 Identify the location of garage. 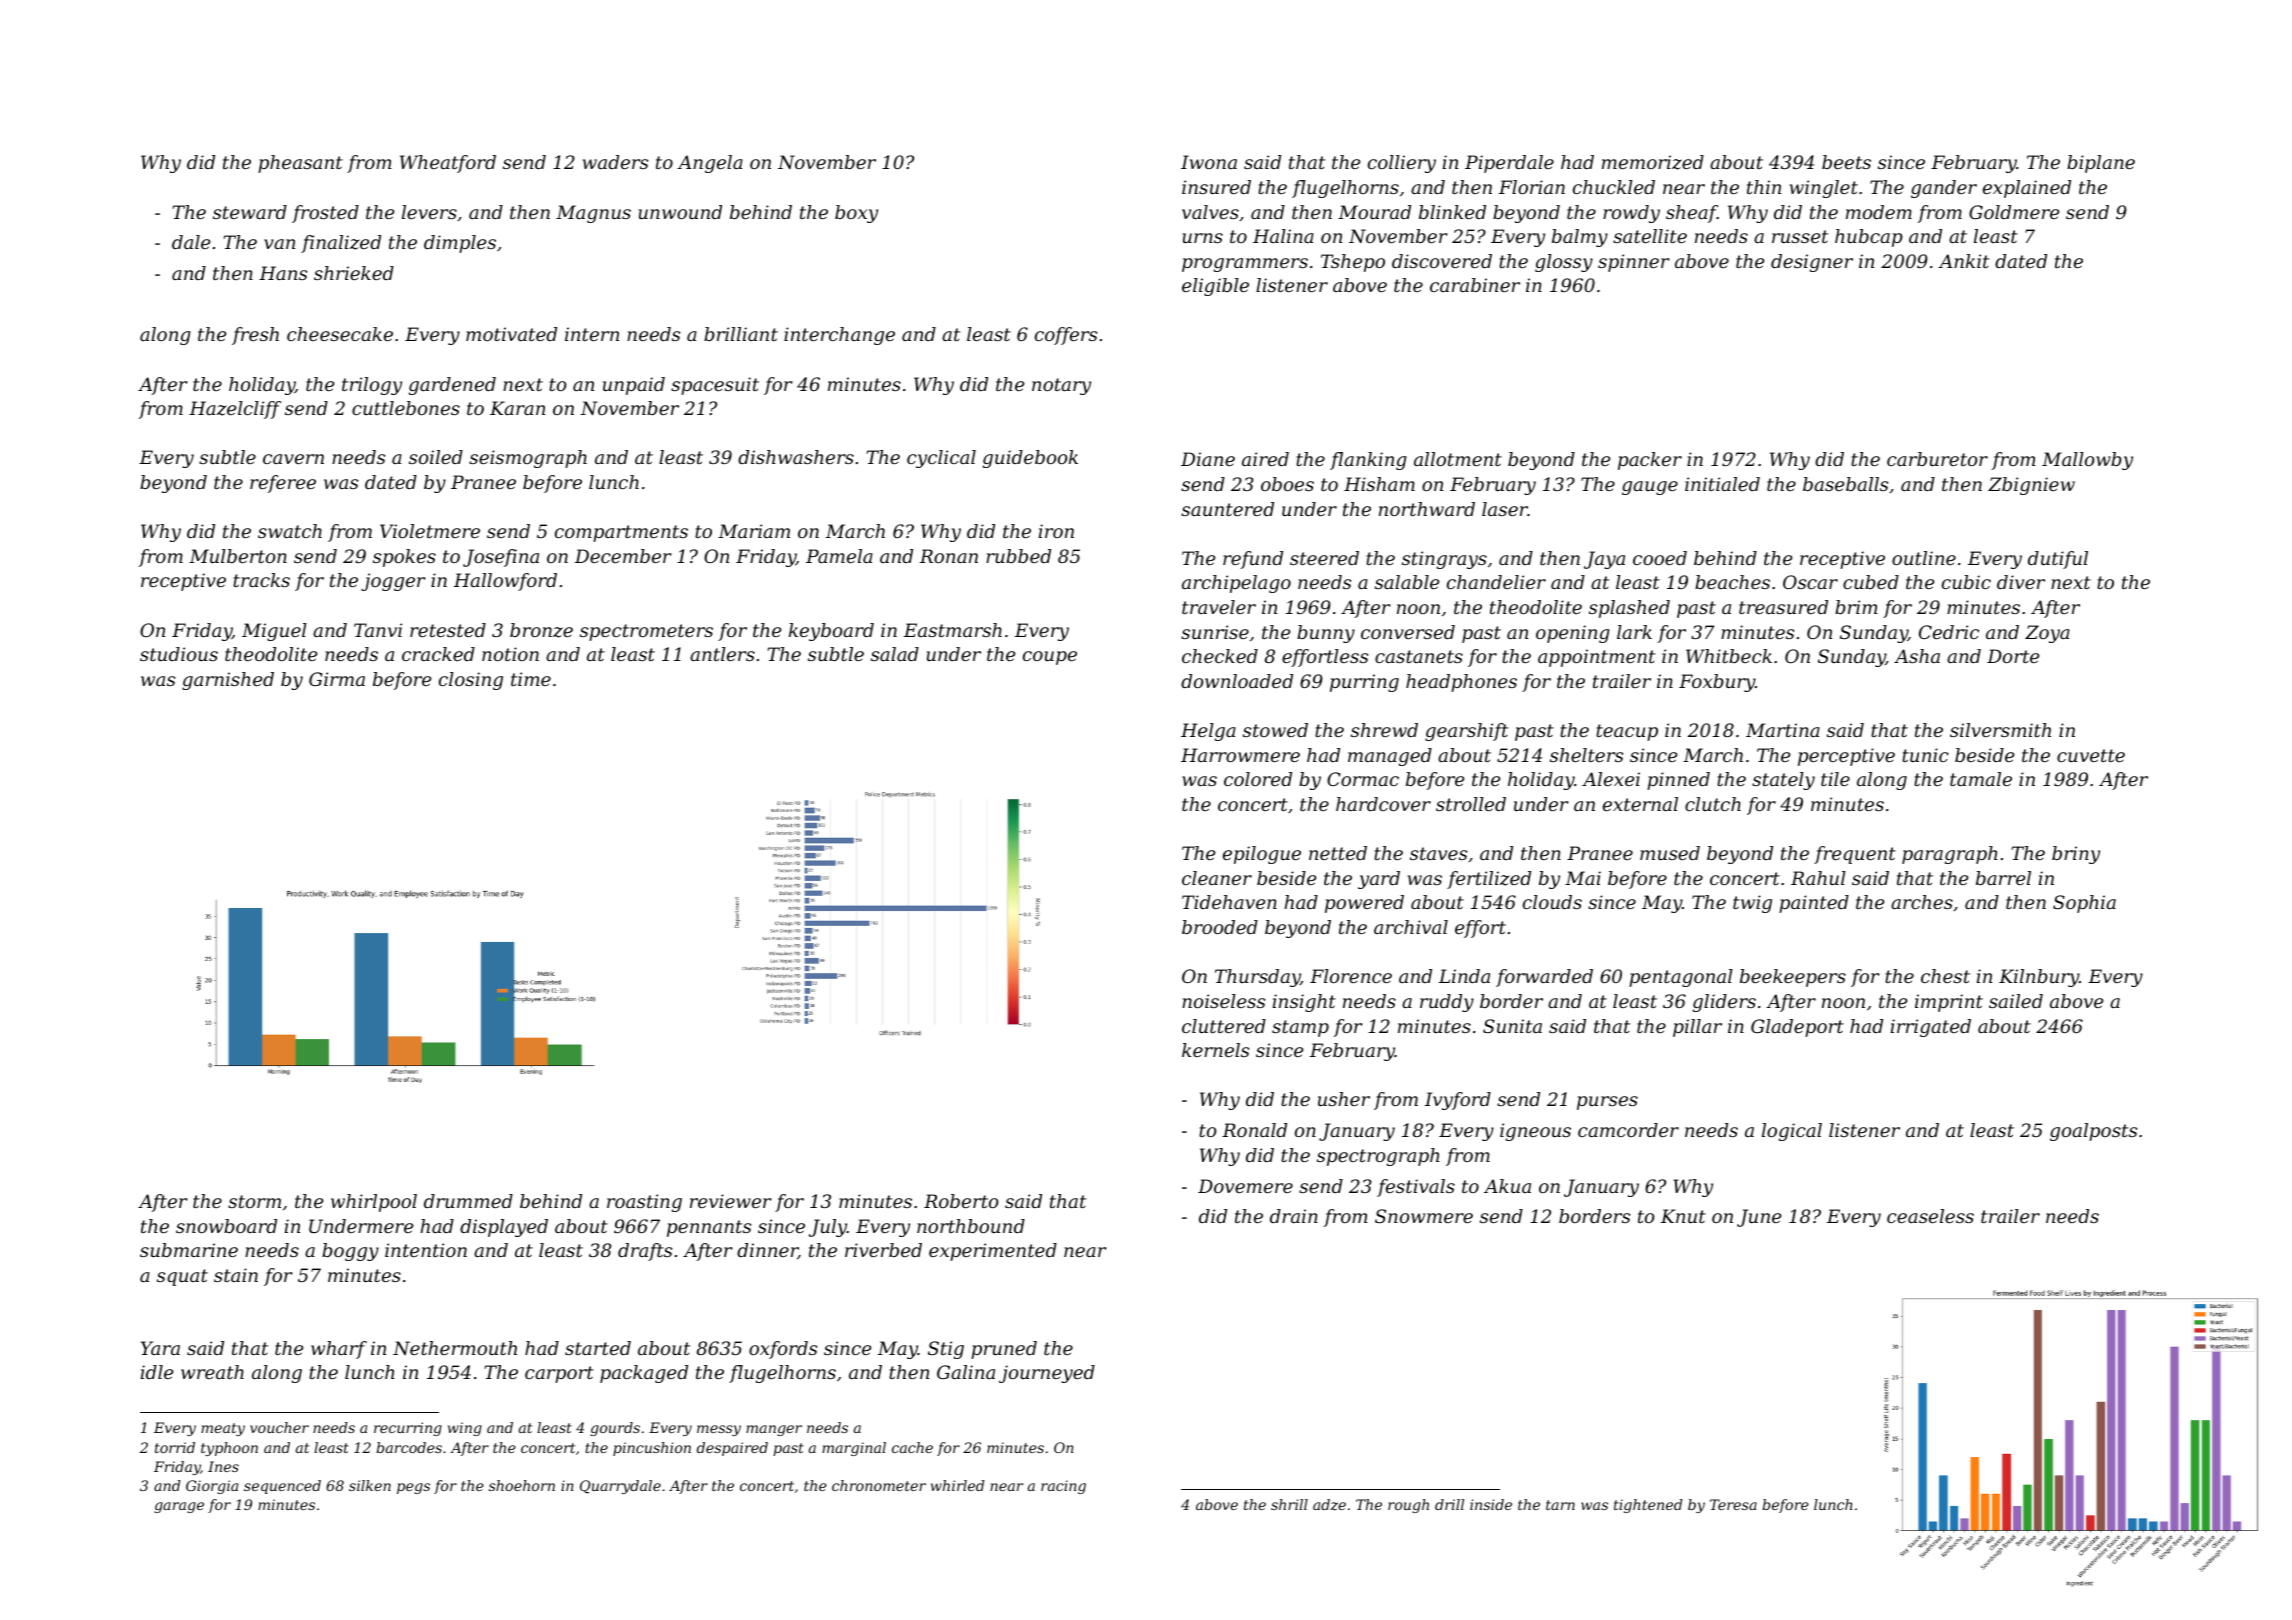
(179, 1507).
